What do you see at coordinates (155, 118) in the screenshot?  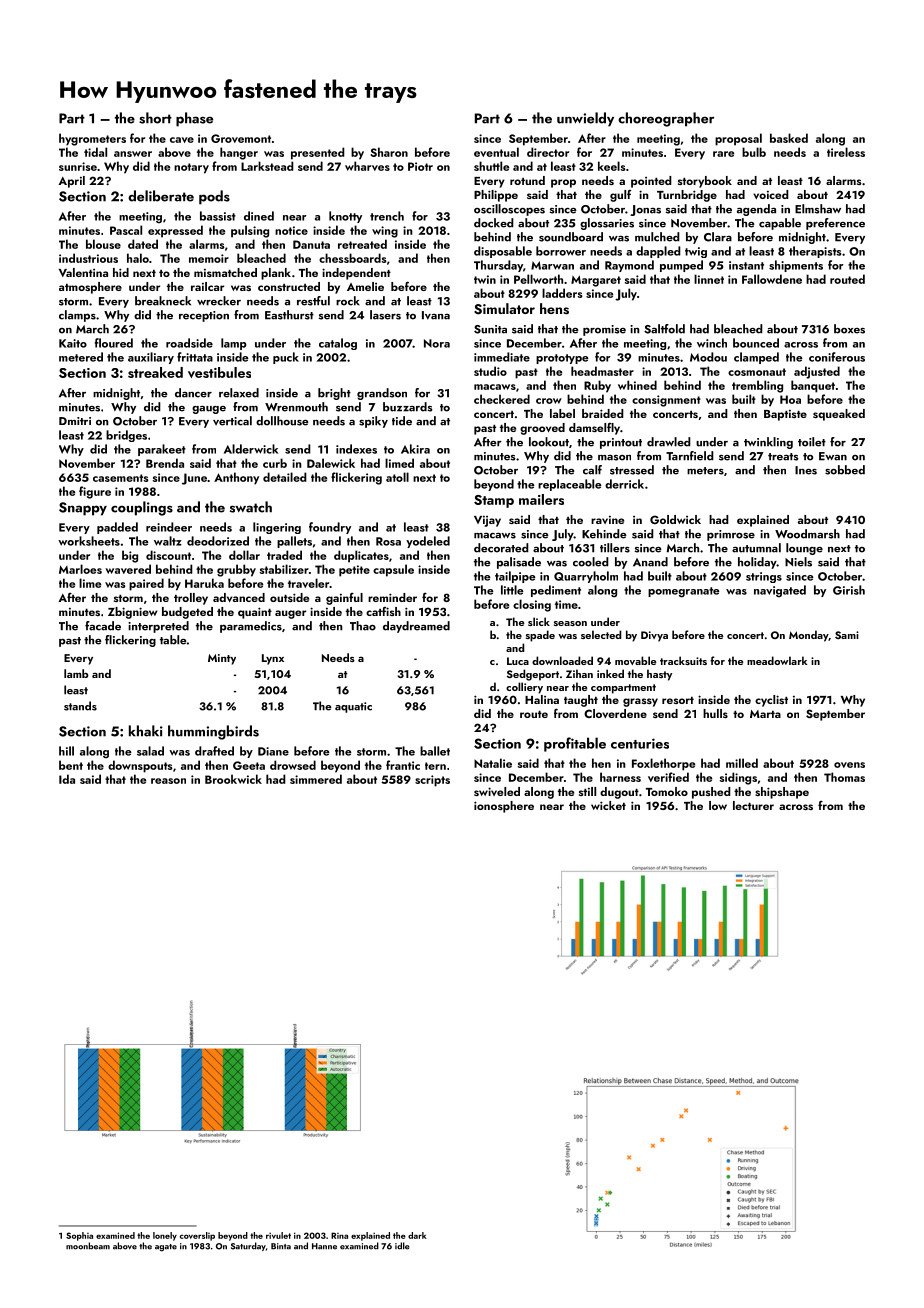 I see `short` at bounding box center [155, 118].
